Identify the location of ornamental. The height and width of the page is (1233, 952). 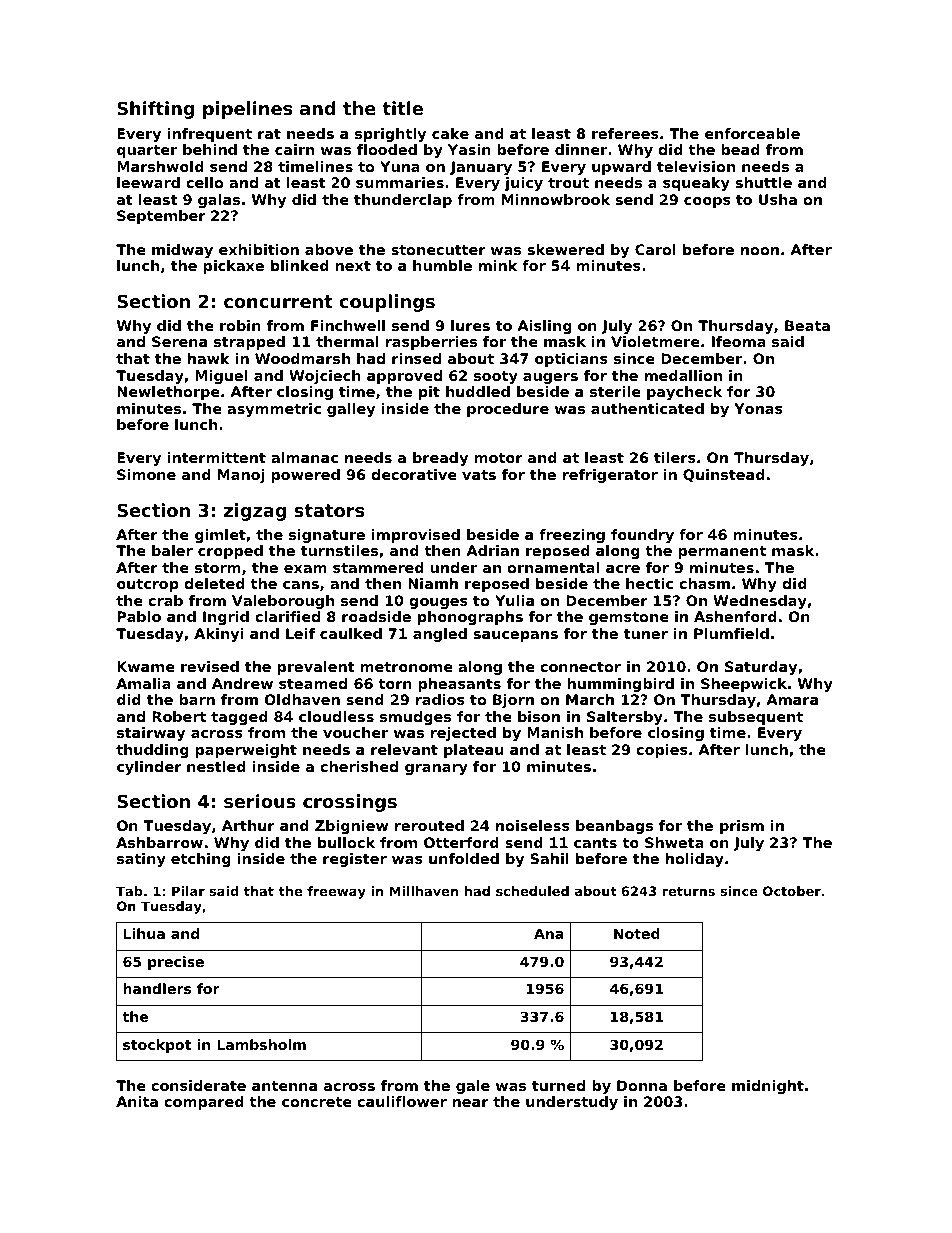
(553, 567).
